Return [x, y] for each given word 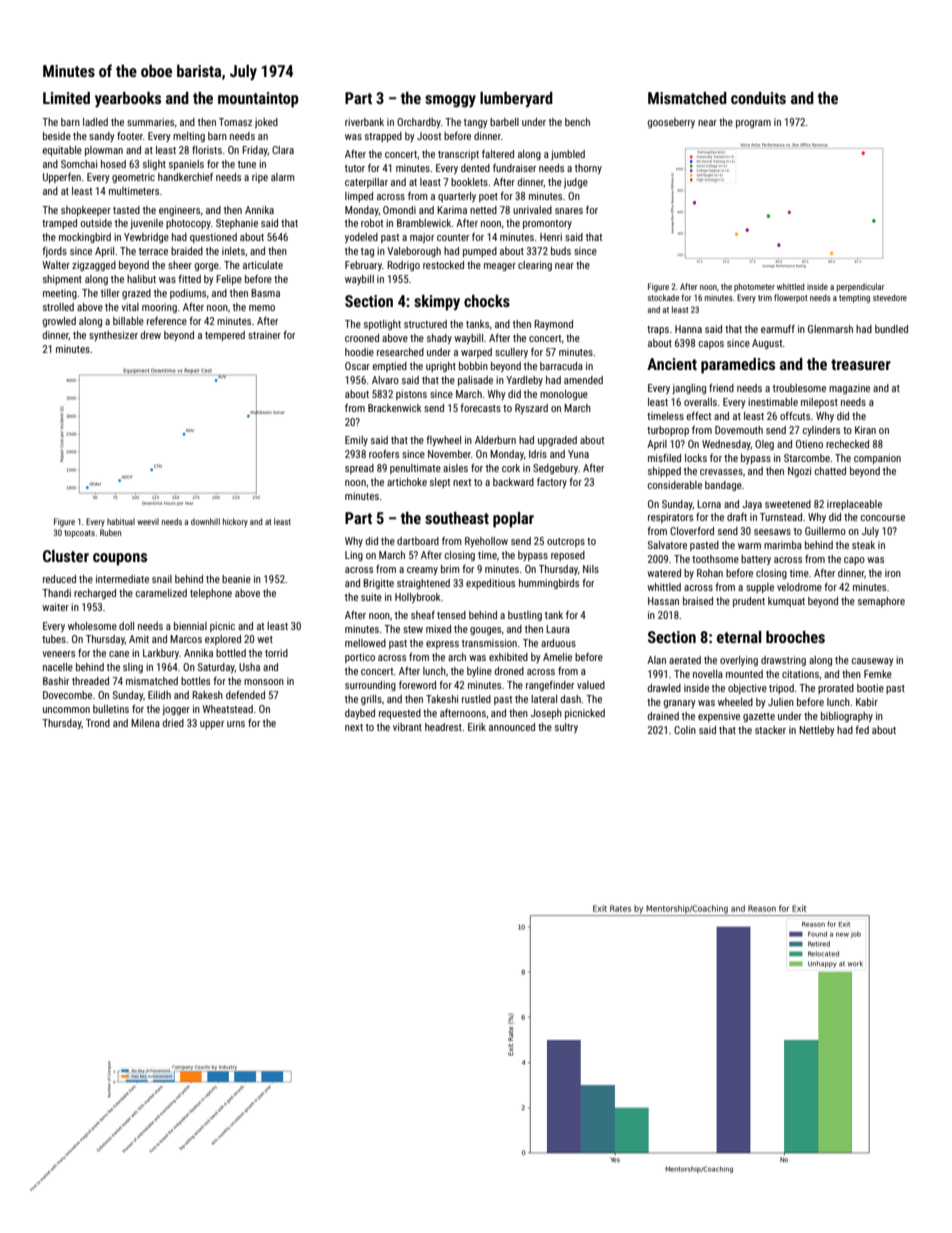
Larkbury [161, 654]
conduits [758, 98]
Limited [66, 98]
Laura [558, 629]
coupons [120, 559]
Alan [656, 660]
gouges [485, 631]
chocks [487, 301]
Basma [265, 293]
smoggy [450, 101]
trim [765, 297]
